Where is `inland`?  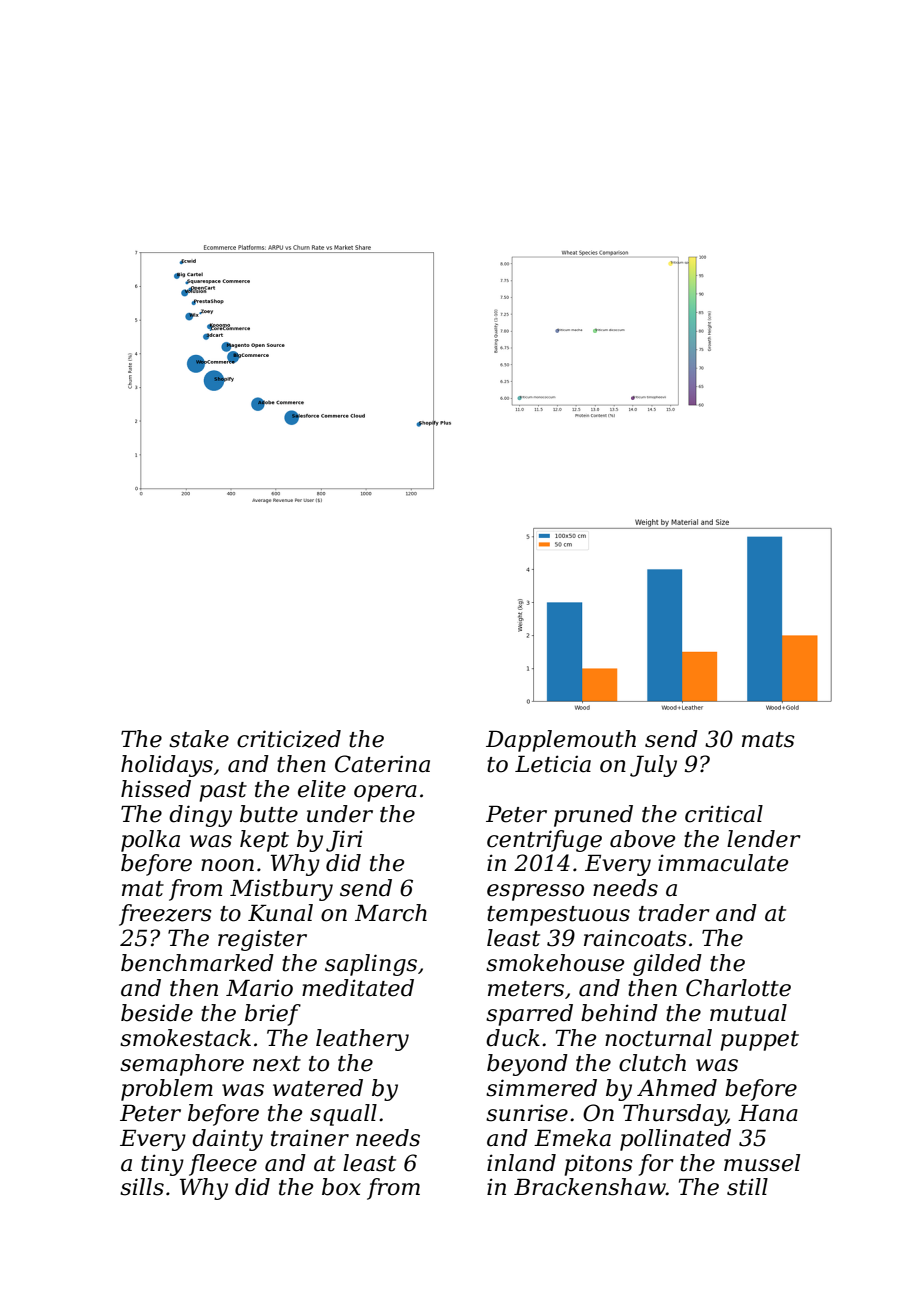 inland is located at coordinates (521, 1163).
